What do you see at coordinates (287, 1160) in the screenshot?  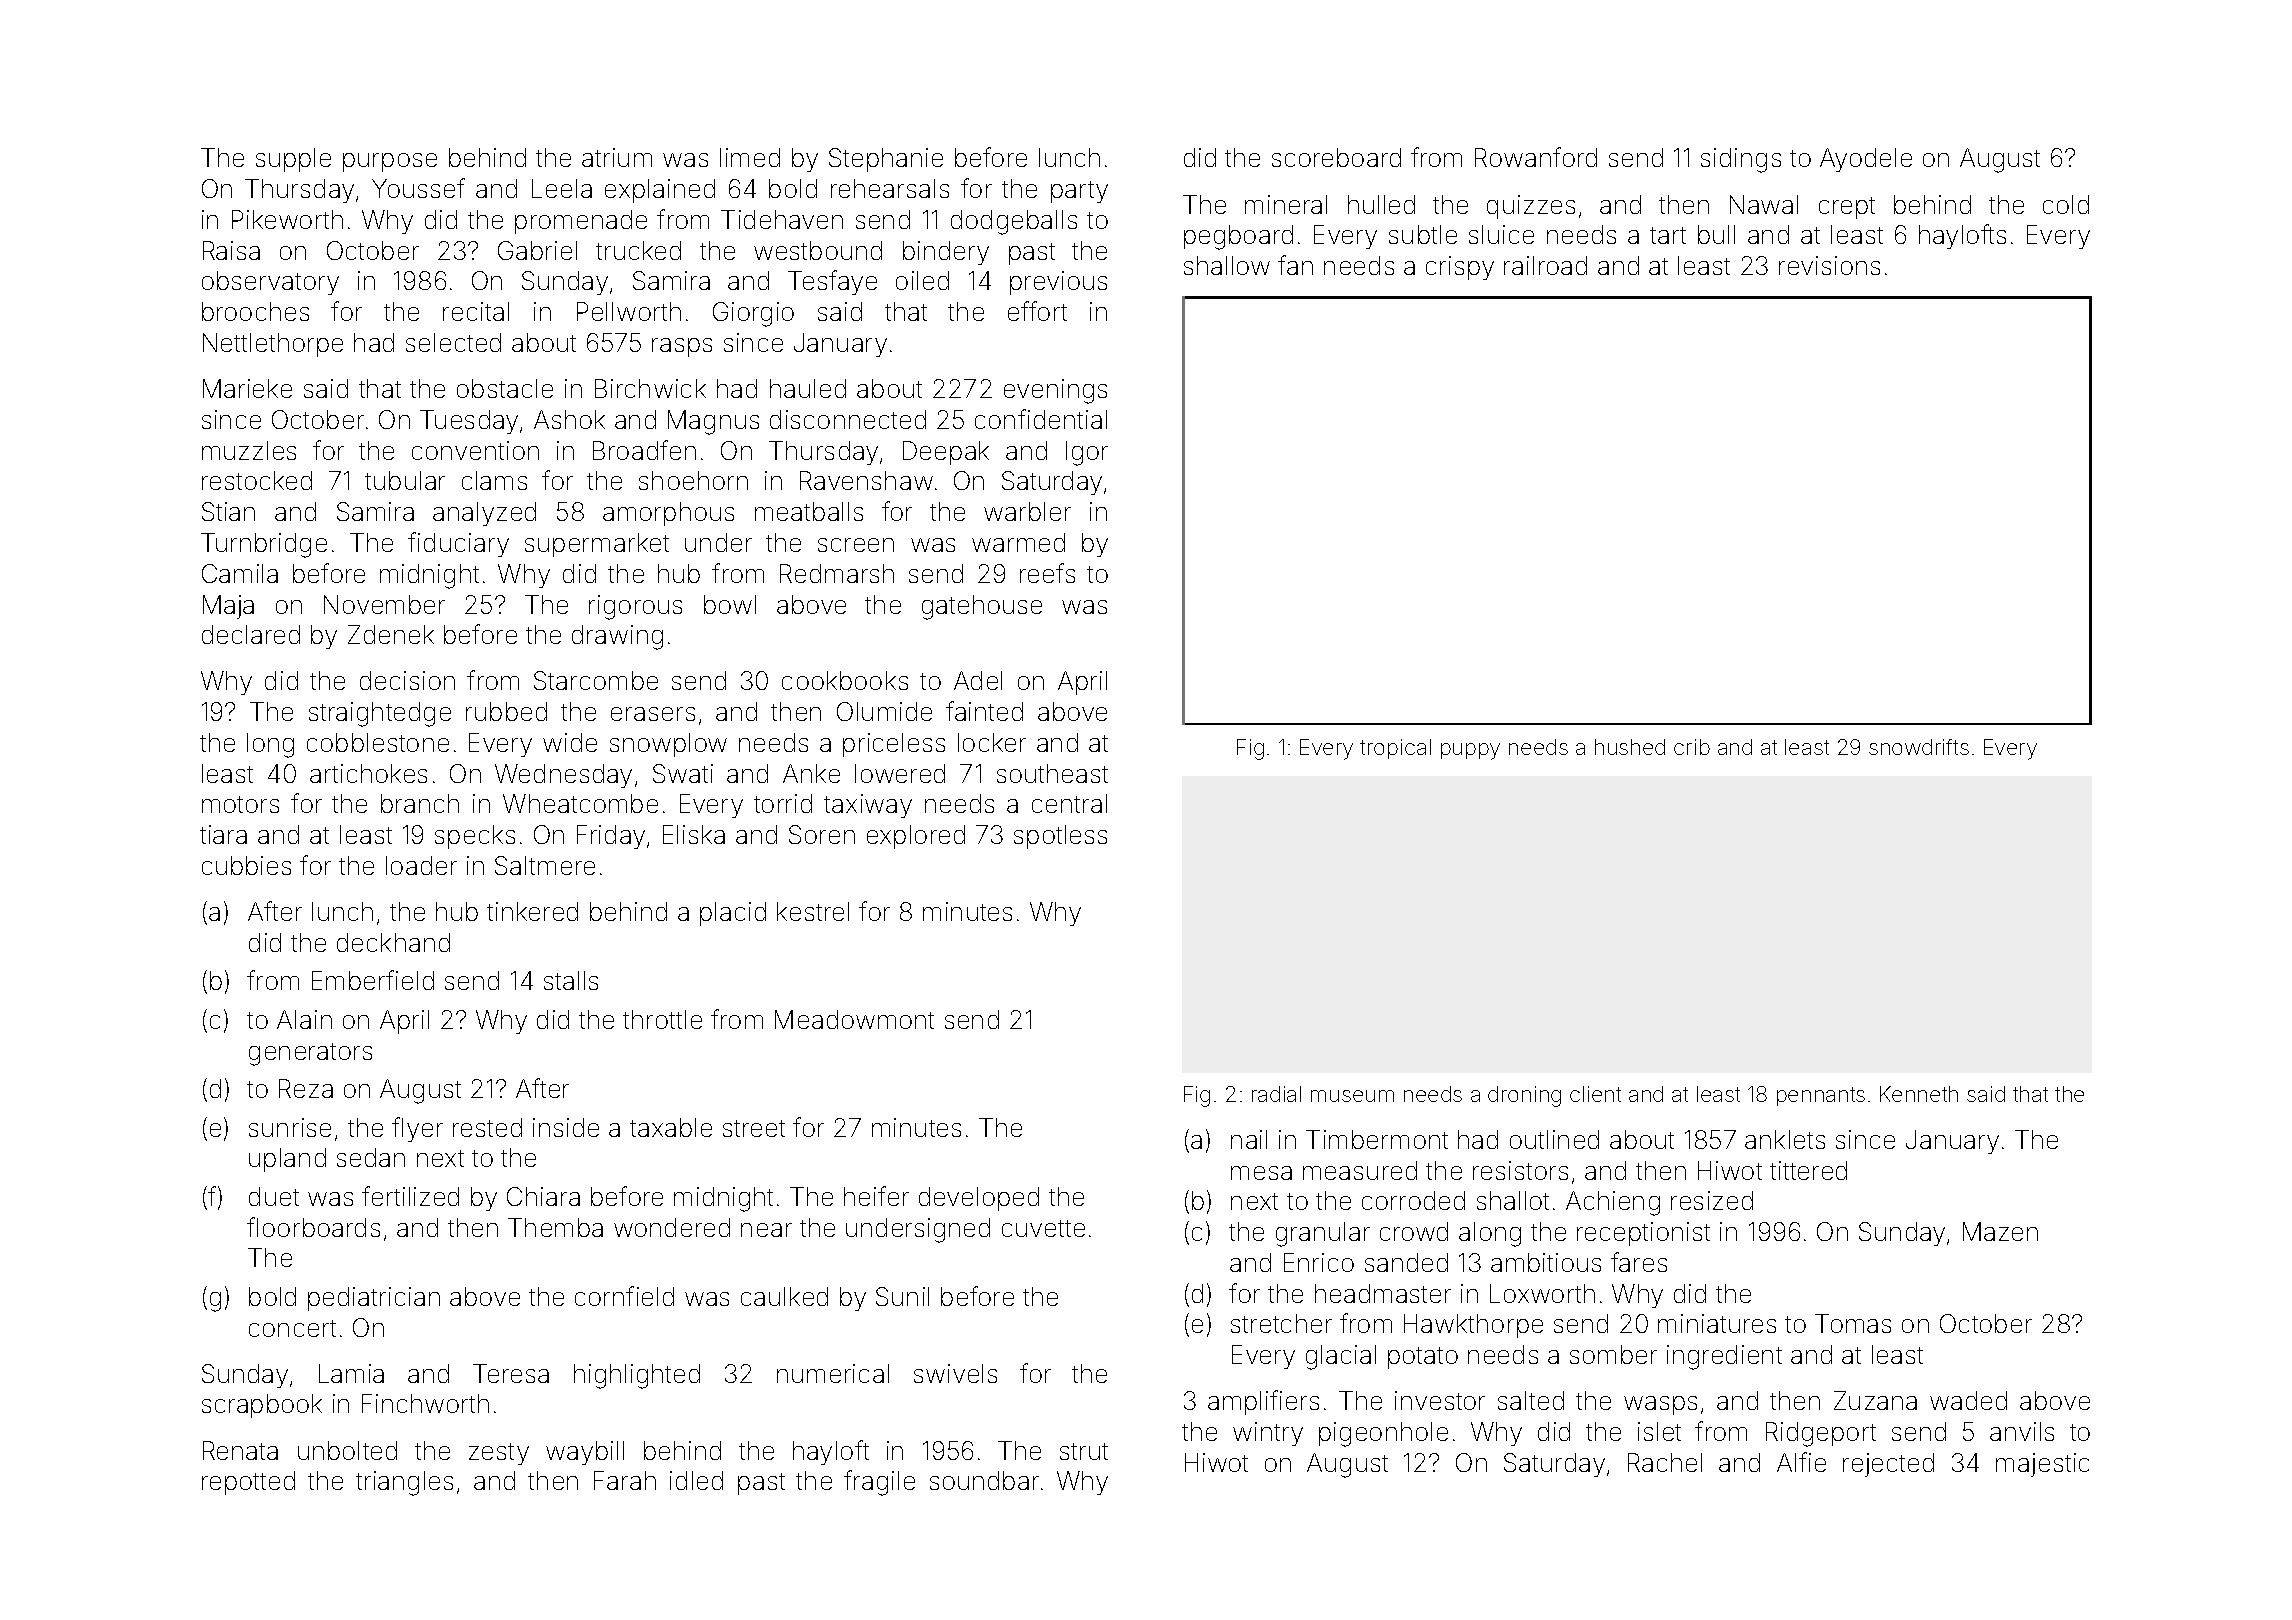 I see `upland` at bounding box center [287, 1160].
